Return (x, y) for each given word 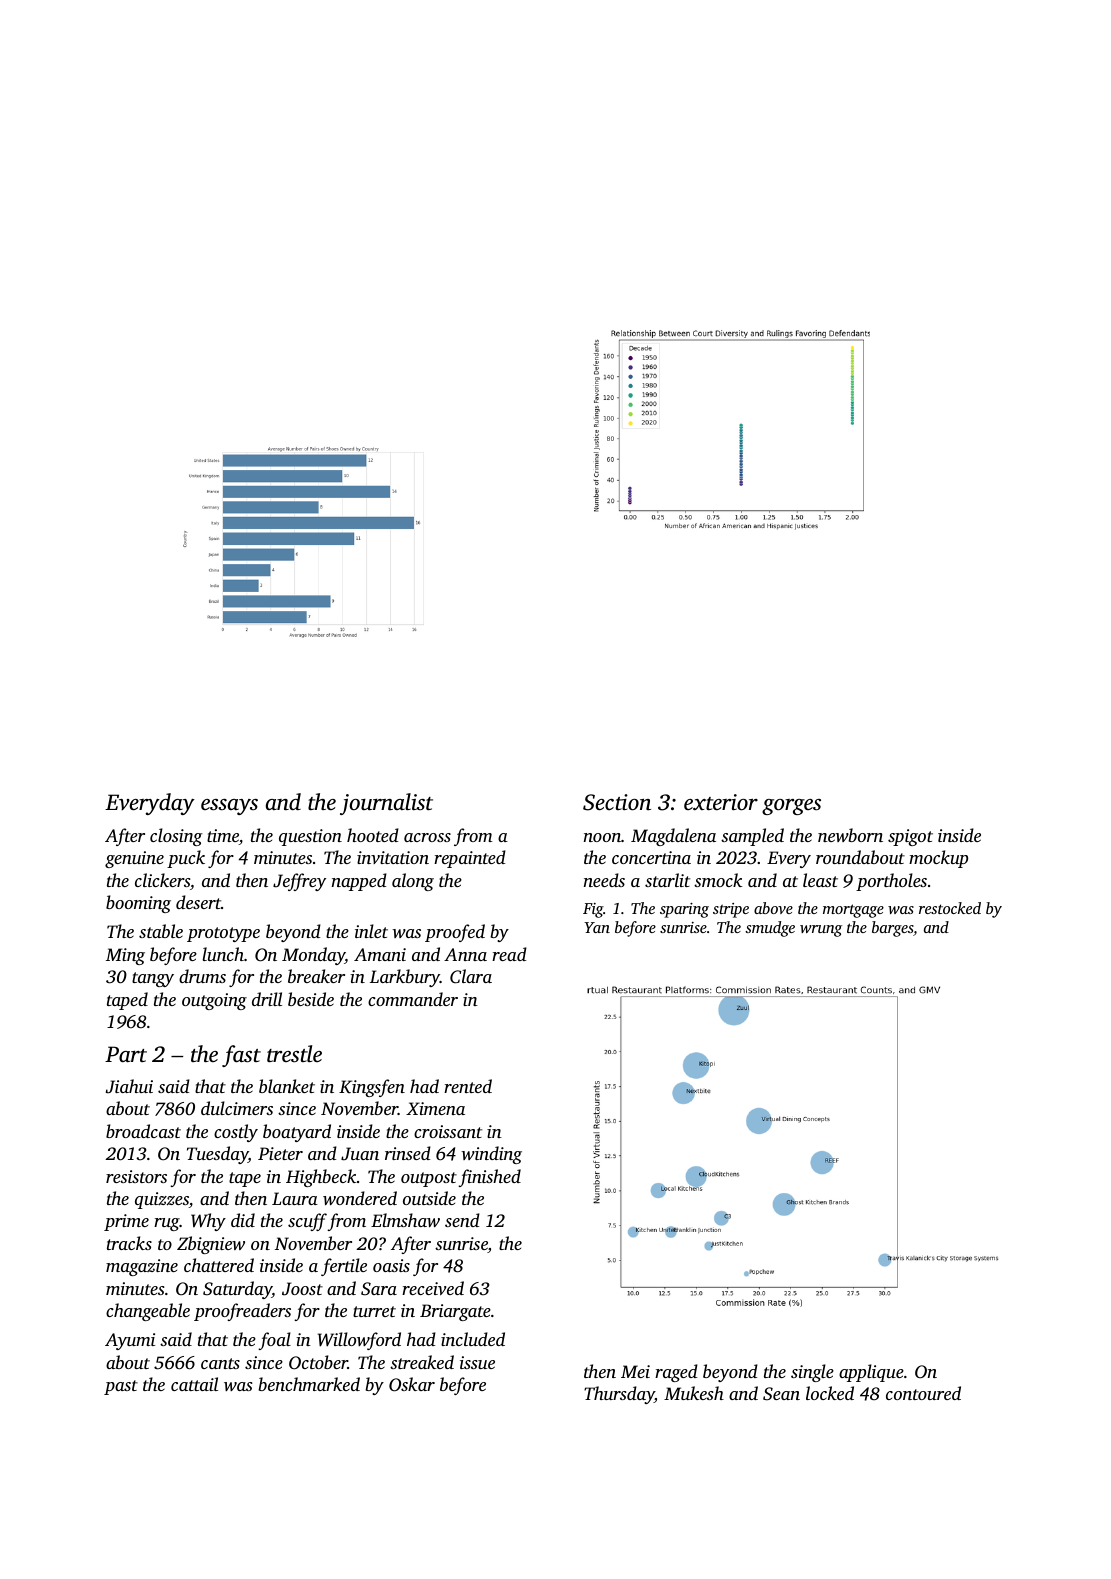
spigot (910, 837)
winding (492, 1155)
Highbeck (321, 1178)
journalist (386, 804)
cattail (194, 1384)
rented (468, 1086)
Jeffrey (299, 882)
